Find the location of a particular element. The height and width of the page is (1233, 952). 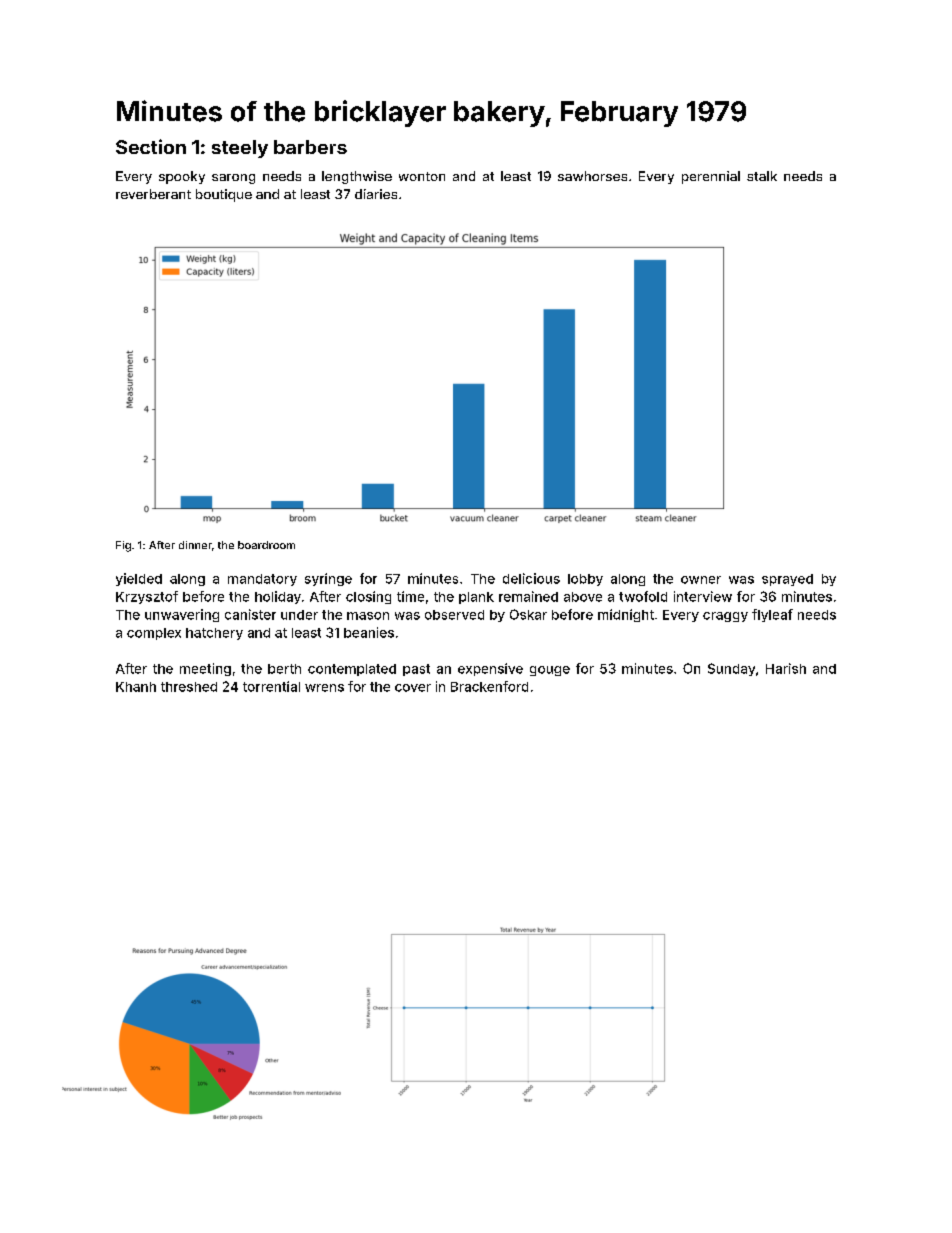

owner is located at coordinates (701, 580).
